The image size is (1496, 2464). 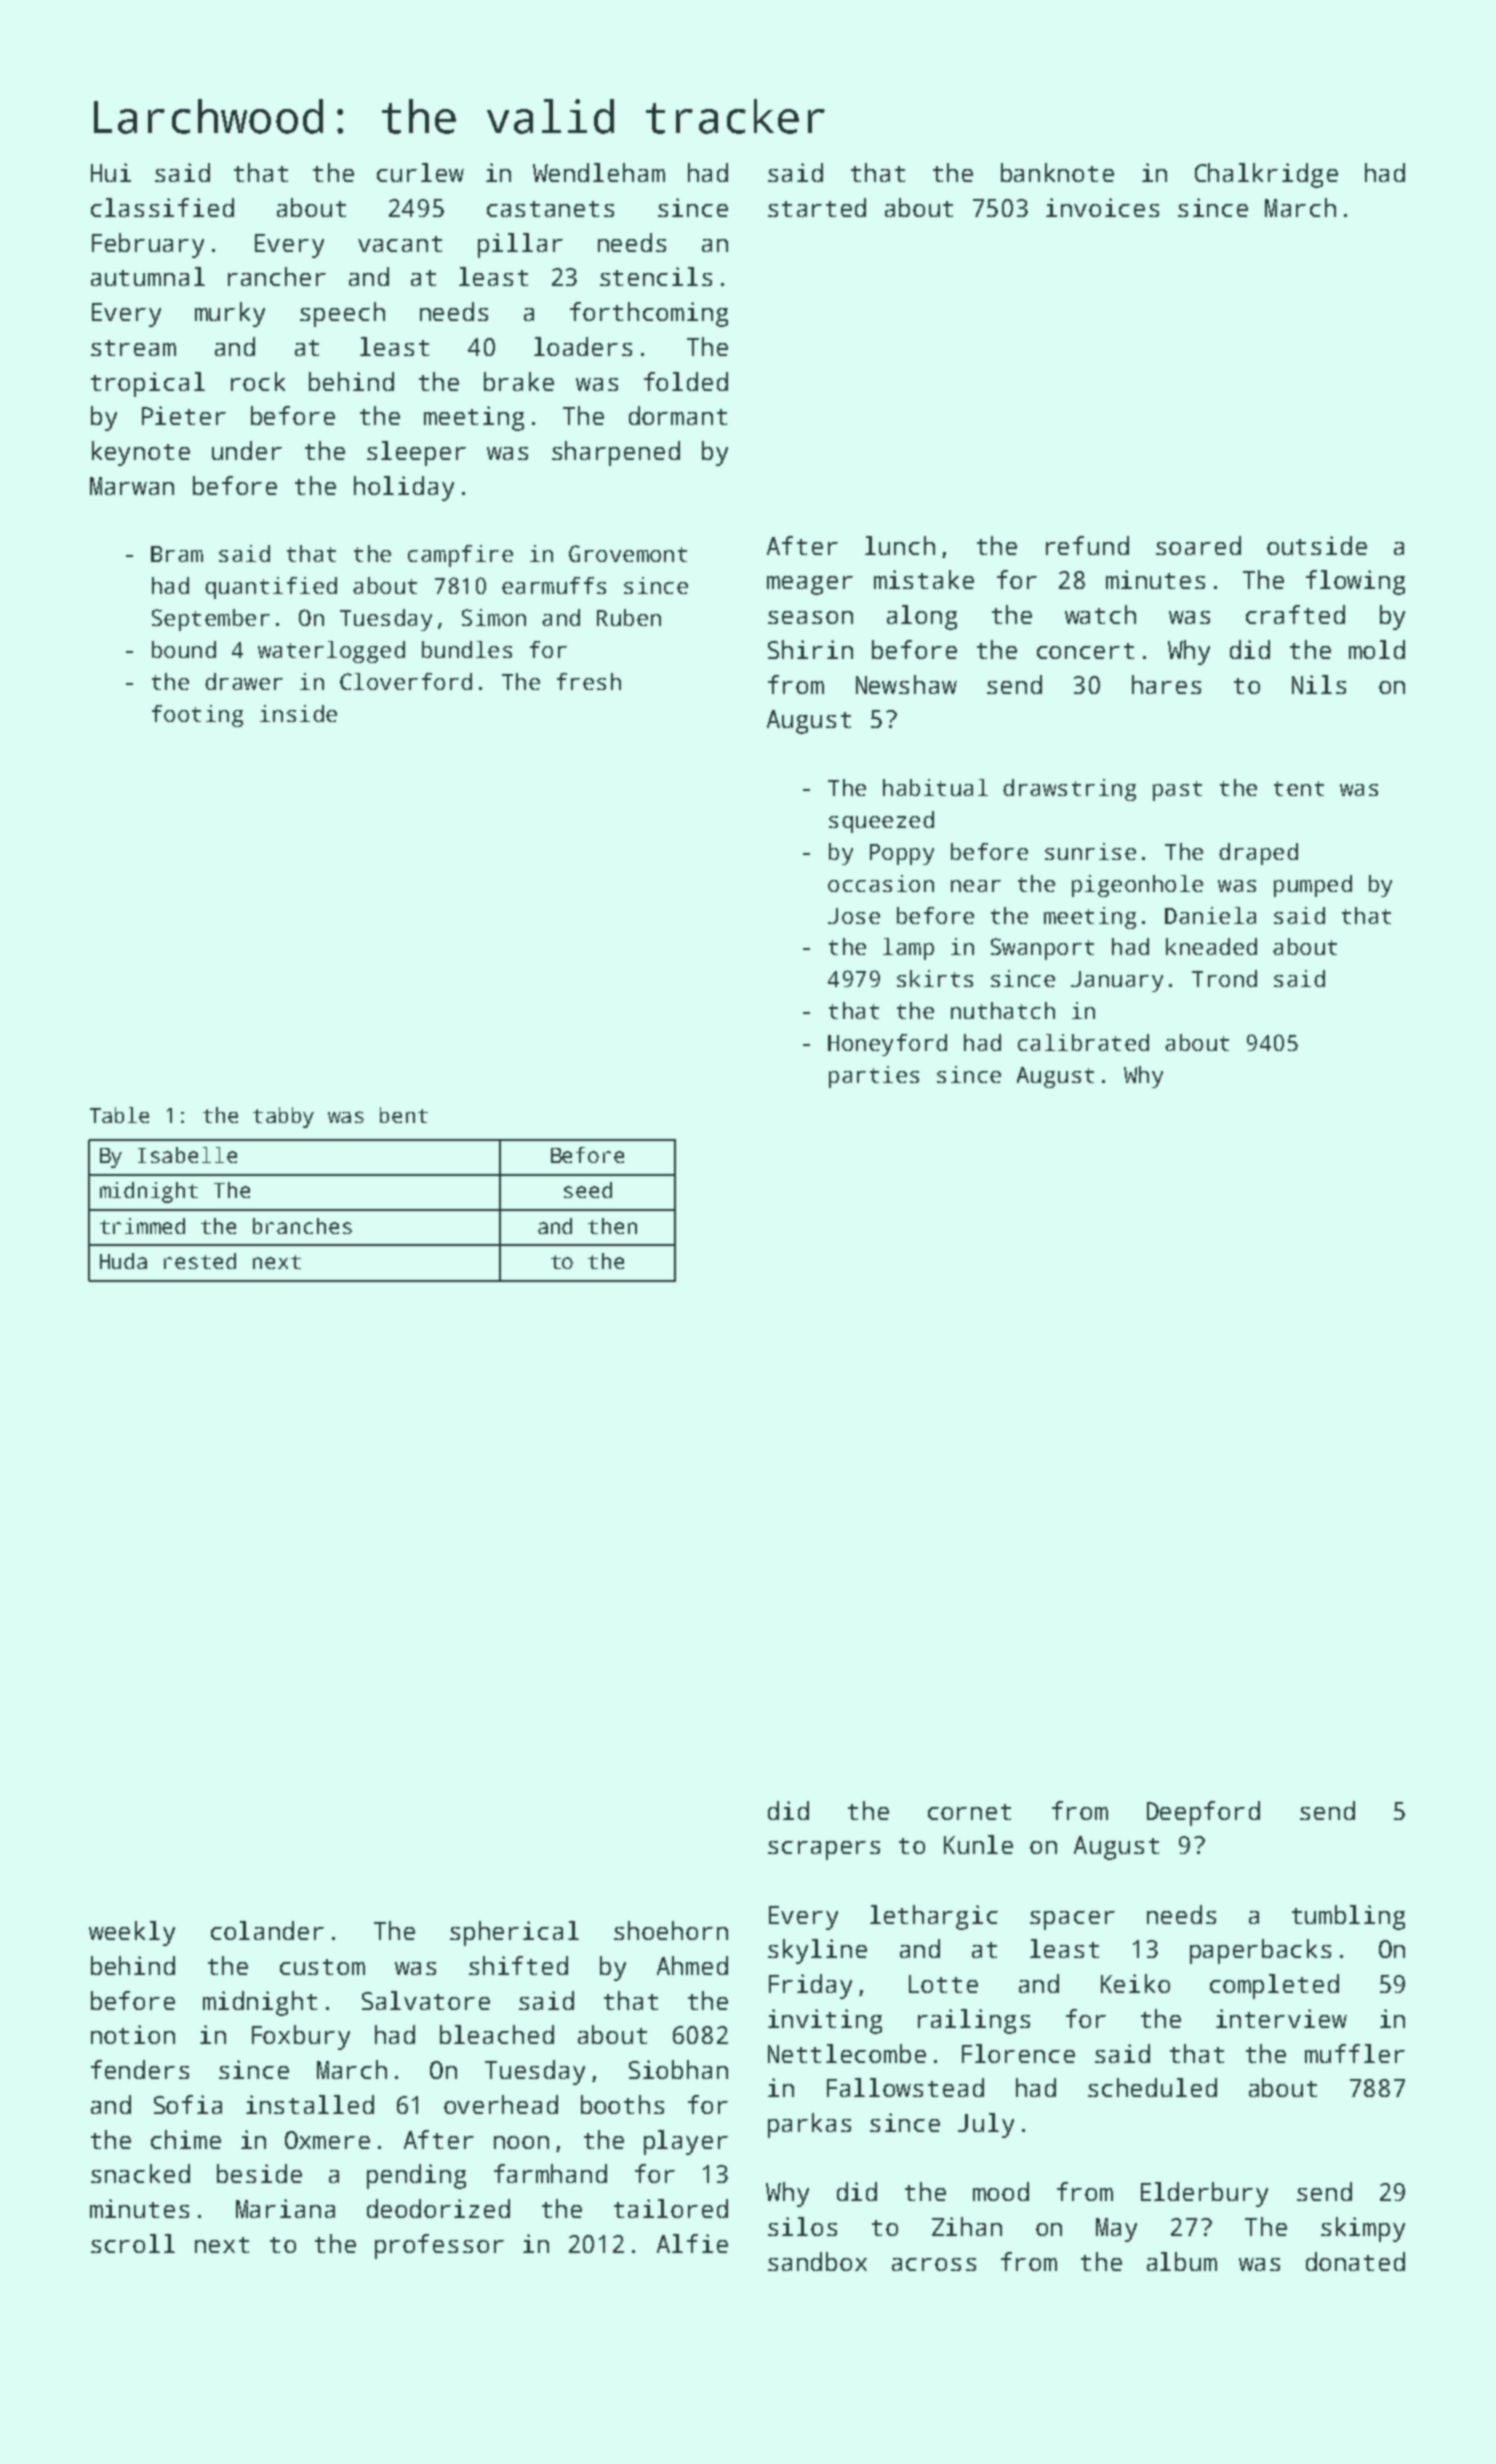 I want to click on autumnal, so click(x=148, y=276).
